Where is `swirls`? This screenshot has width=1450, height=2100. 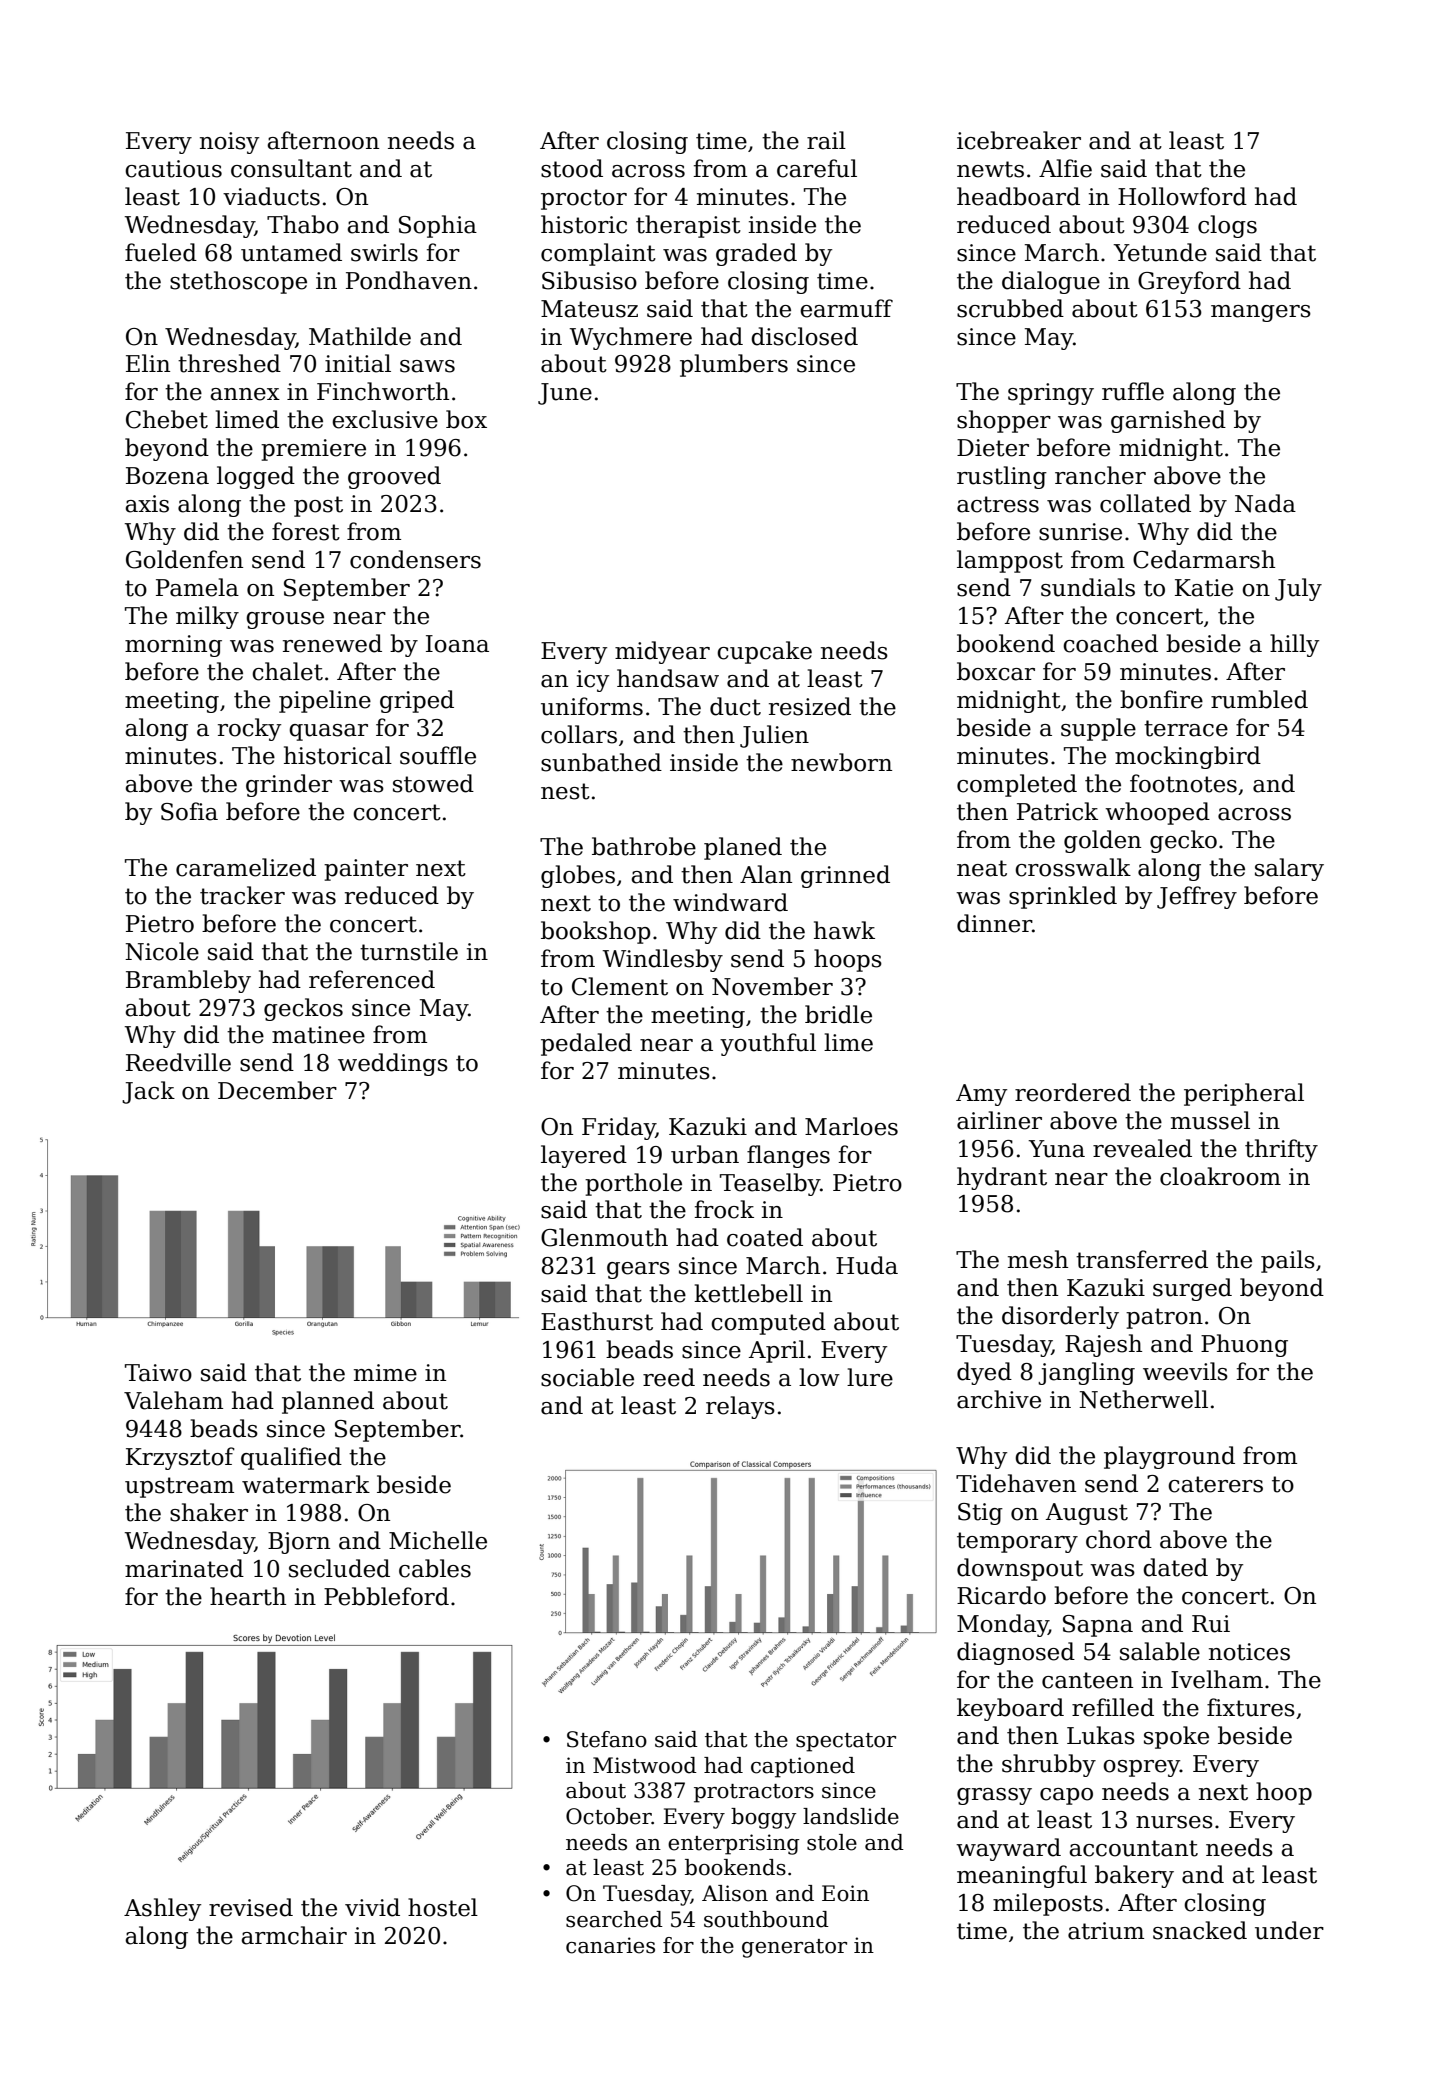
swirls is located at coordinates (384, 252).
